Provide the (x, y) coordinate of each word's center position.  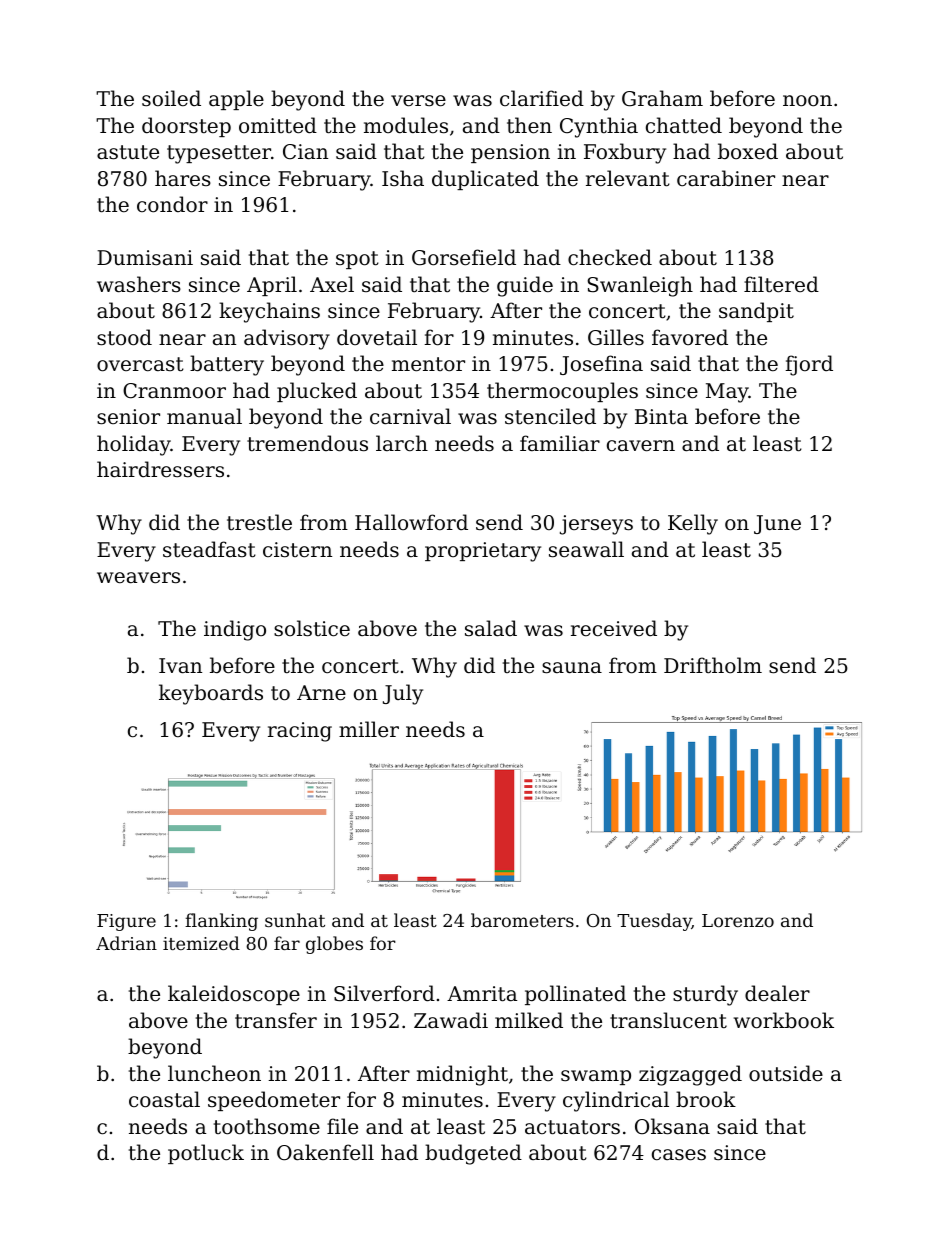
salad (491, 628)
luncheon (214, 1073)
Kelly (693, 524)
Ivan (180, 666)
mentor (428, 364)
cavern (641, 446)
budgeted (473, 1154)
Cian (305, 152)
